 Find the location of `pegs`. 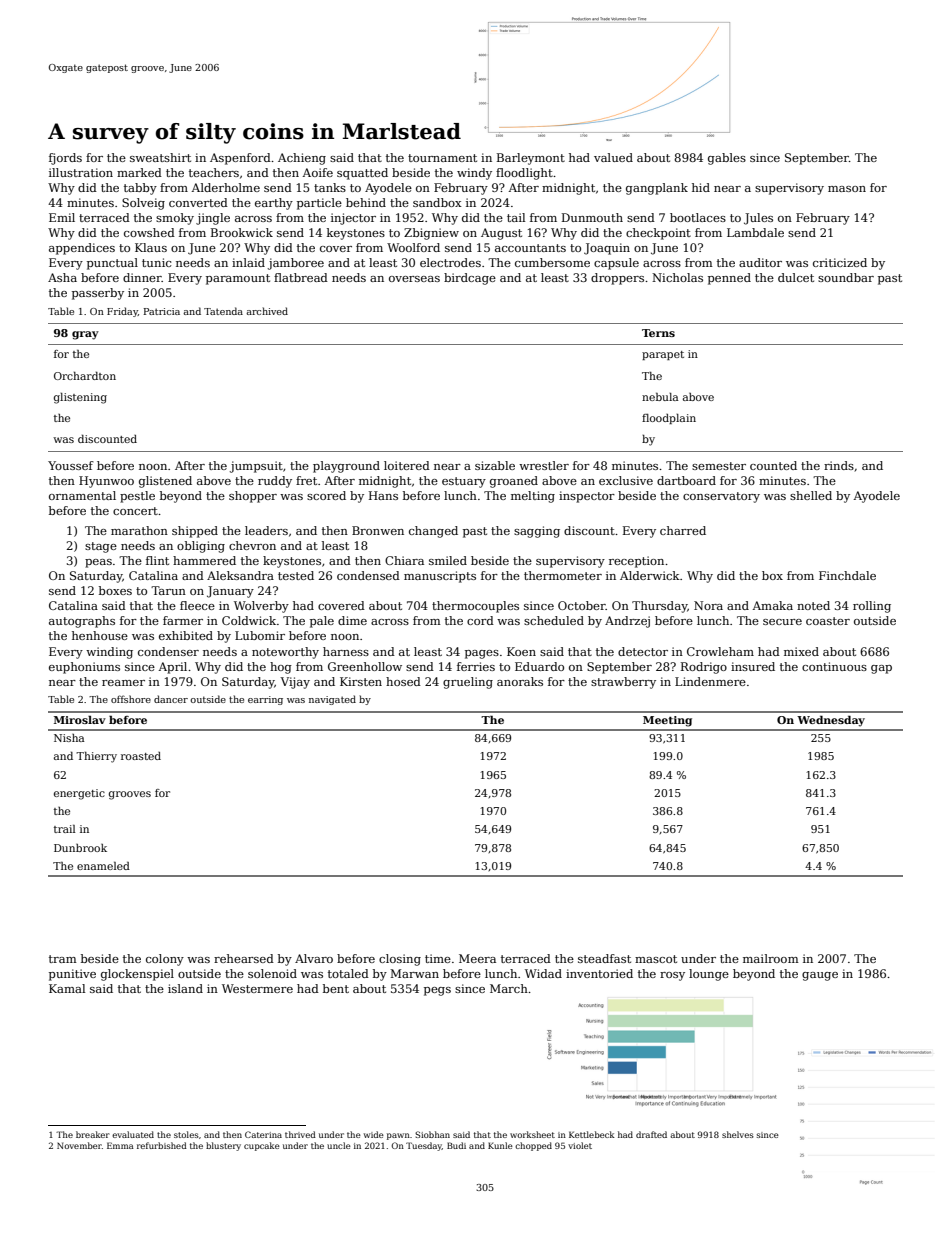

pegs is located at coordinates (437, 991).
